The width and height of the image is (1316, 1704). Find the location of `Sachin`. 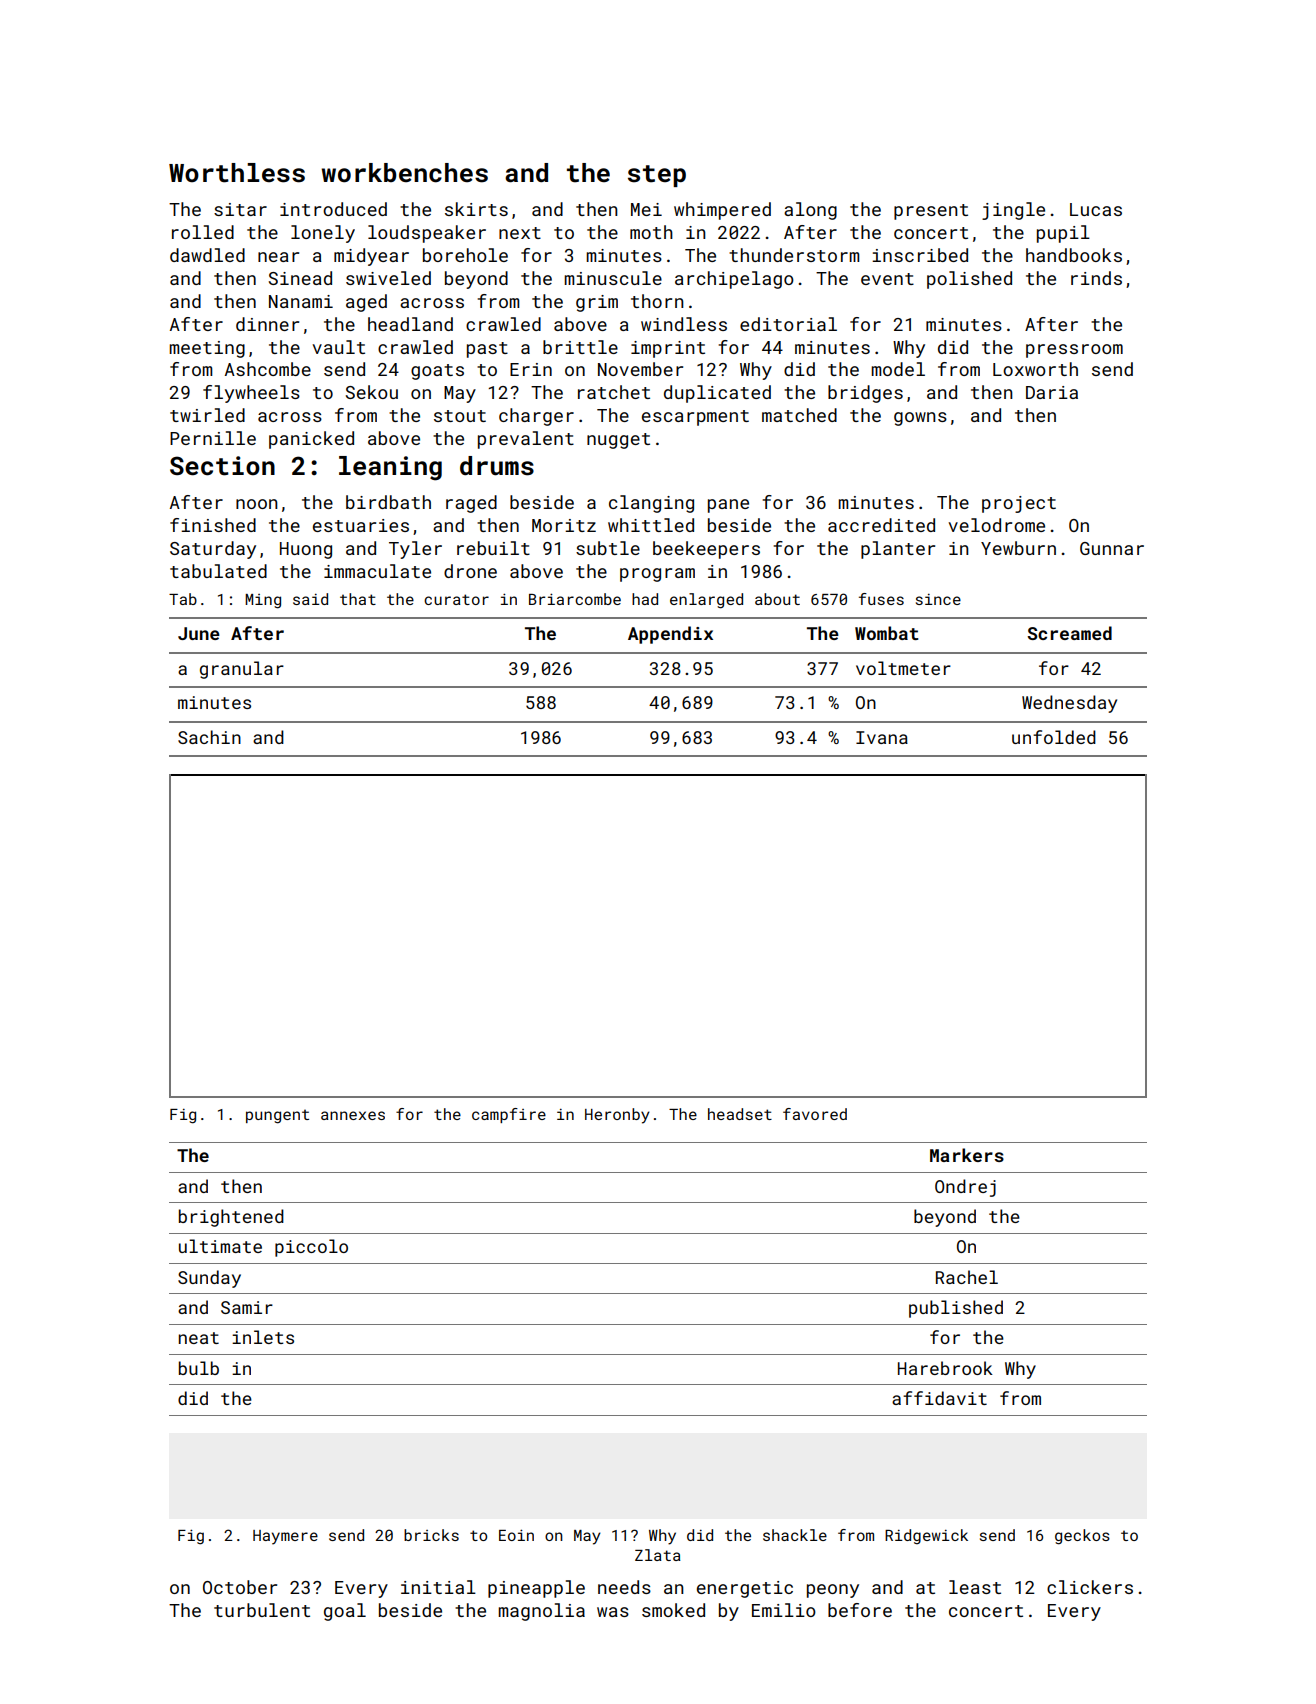

Sachin is located at coordinates (209, 737).
